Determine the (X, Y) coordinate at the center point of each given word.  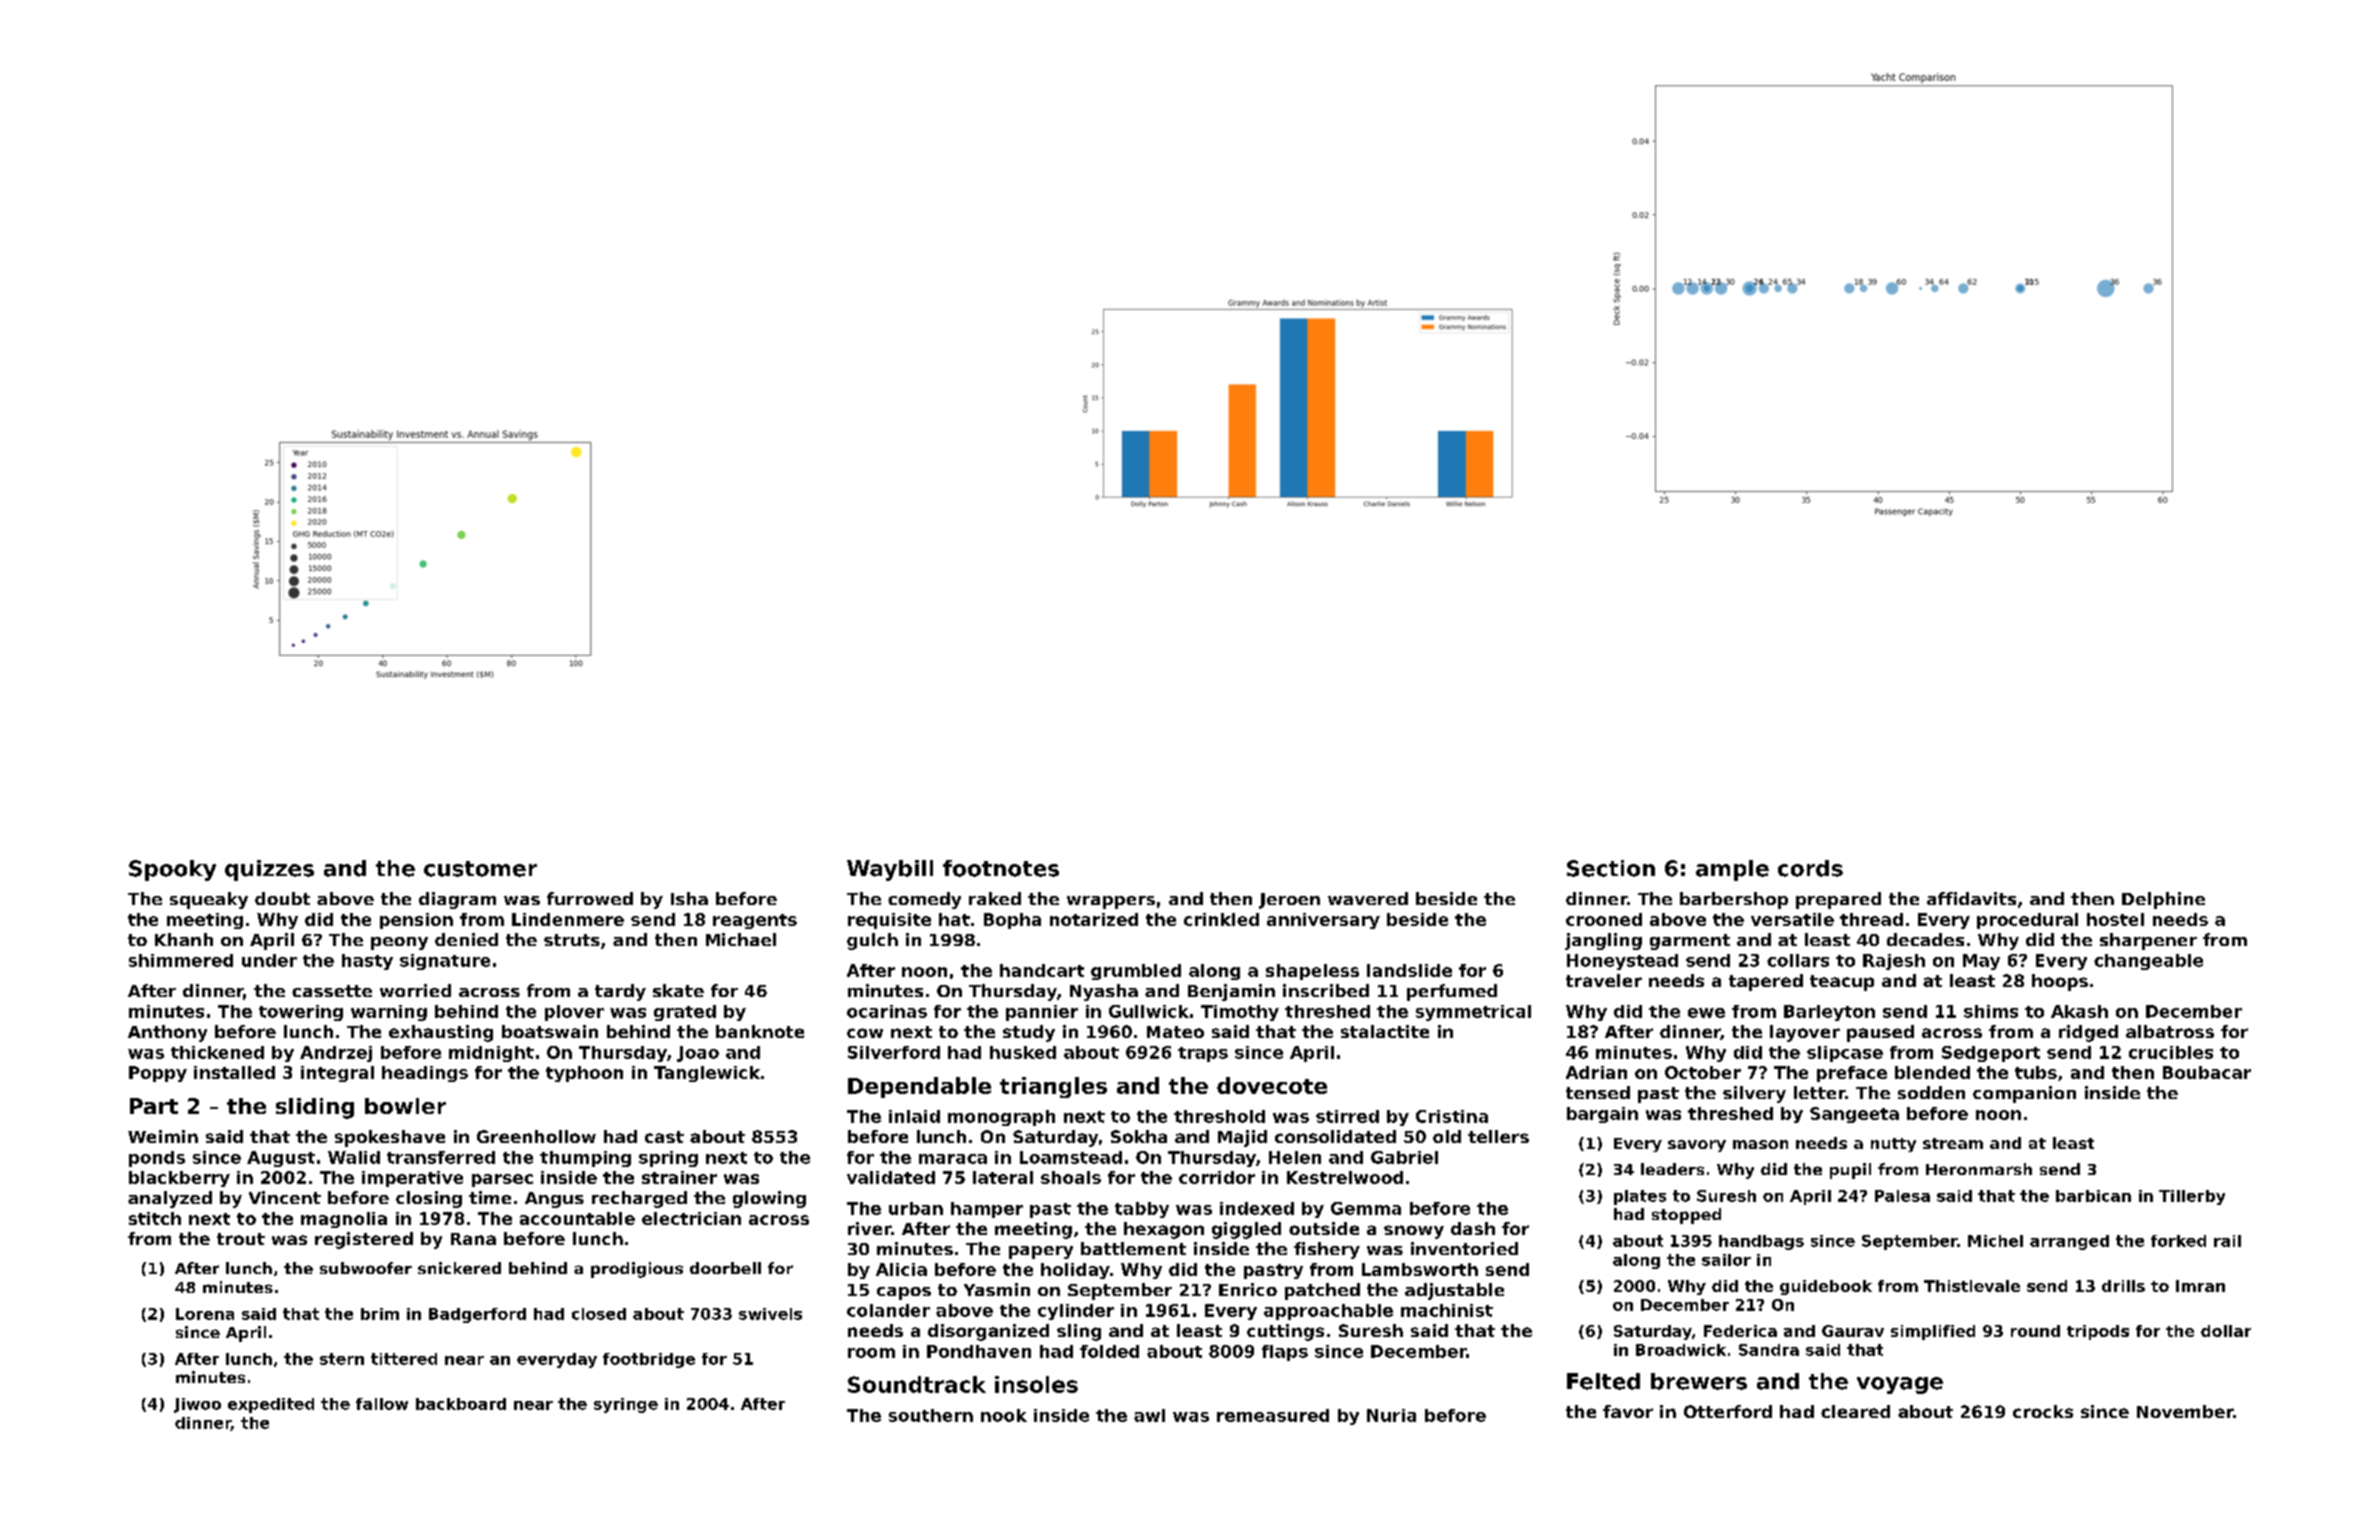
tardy (620, 992)
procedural (2027, 921)
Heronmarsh (1979, 1169)
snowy (1414, 1232)
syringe (626, 1405)
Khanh (184, 939)
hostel (2115, 919)
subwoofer (366, 1268)
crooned (1604, 919)
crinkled (1221, 919)
